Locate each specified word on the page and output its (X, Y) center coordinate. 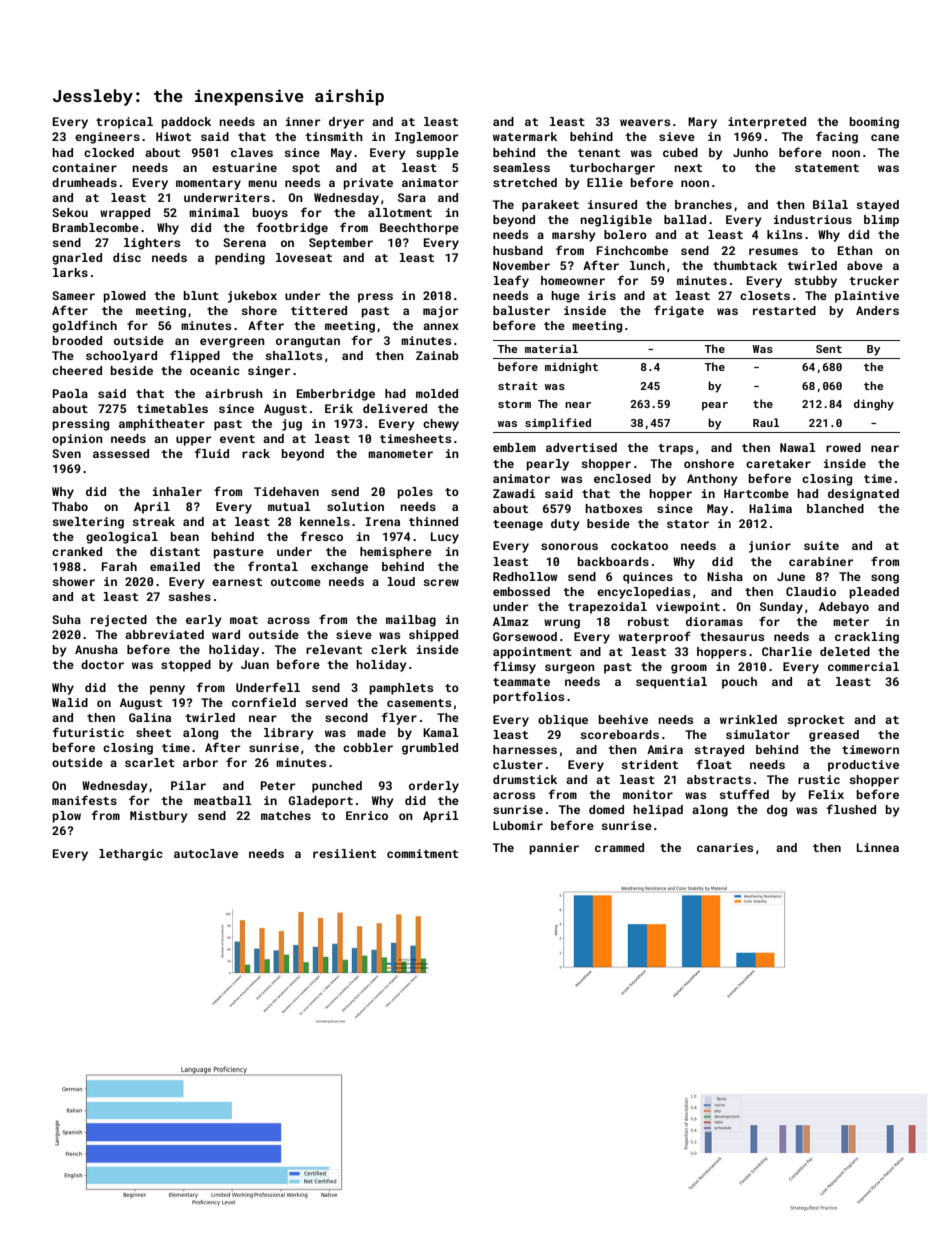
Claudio (811, 591)
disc (127, 257)
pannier (554, 849)
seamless (521, 167)
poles (415, 493)
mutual (289, 506)
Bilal (830, 204)
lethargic (131, 855)
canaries (725, 847)
